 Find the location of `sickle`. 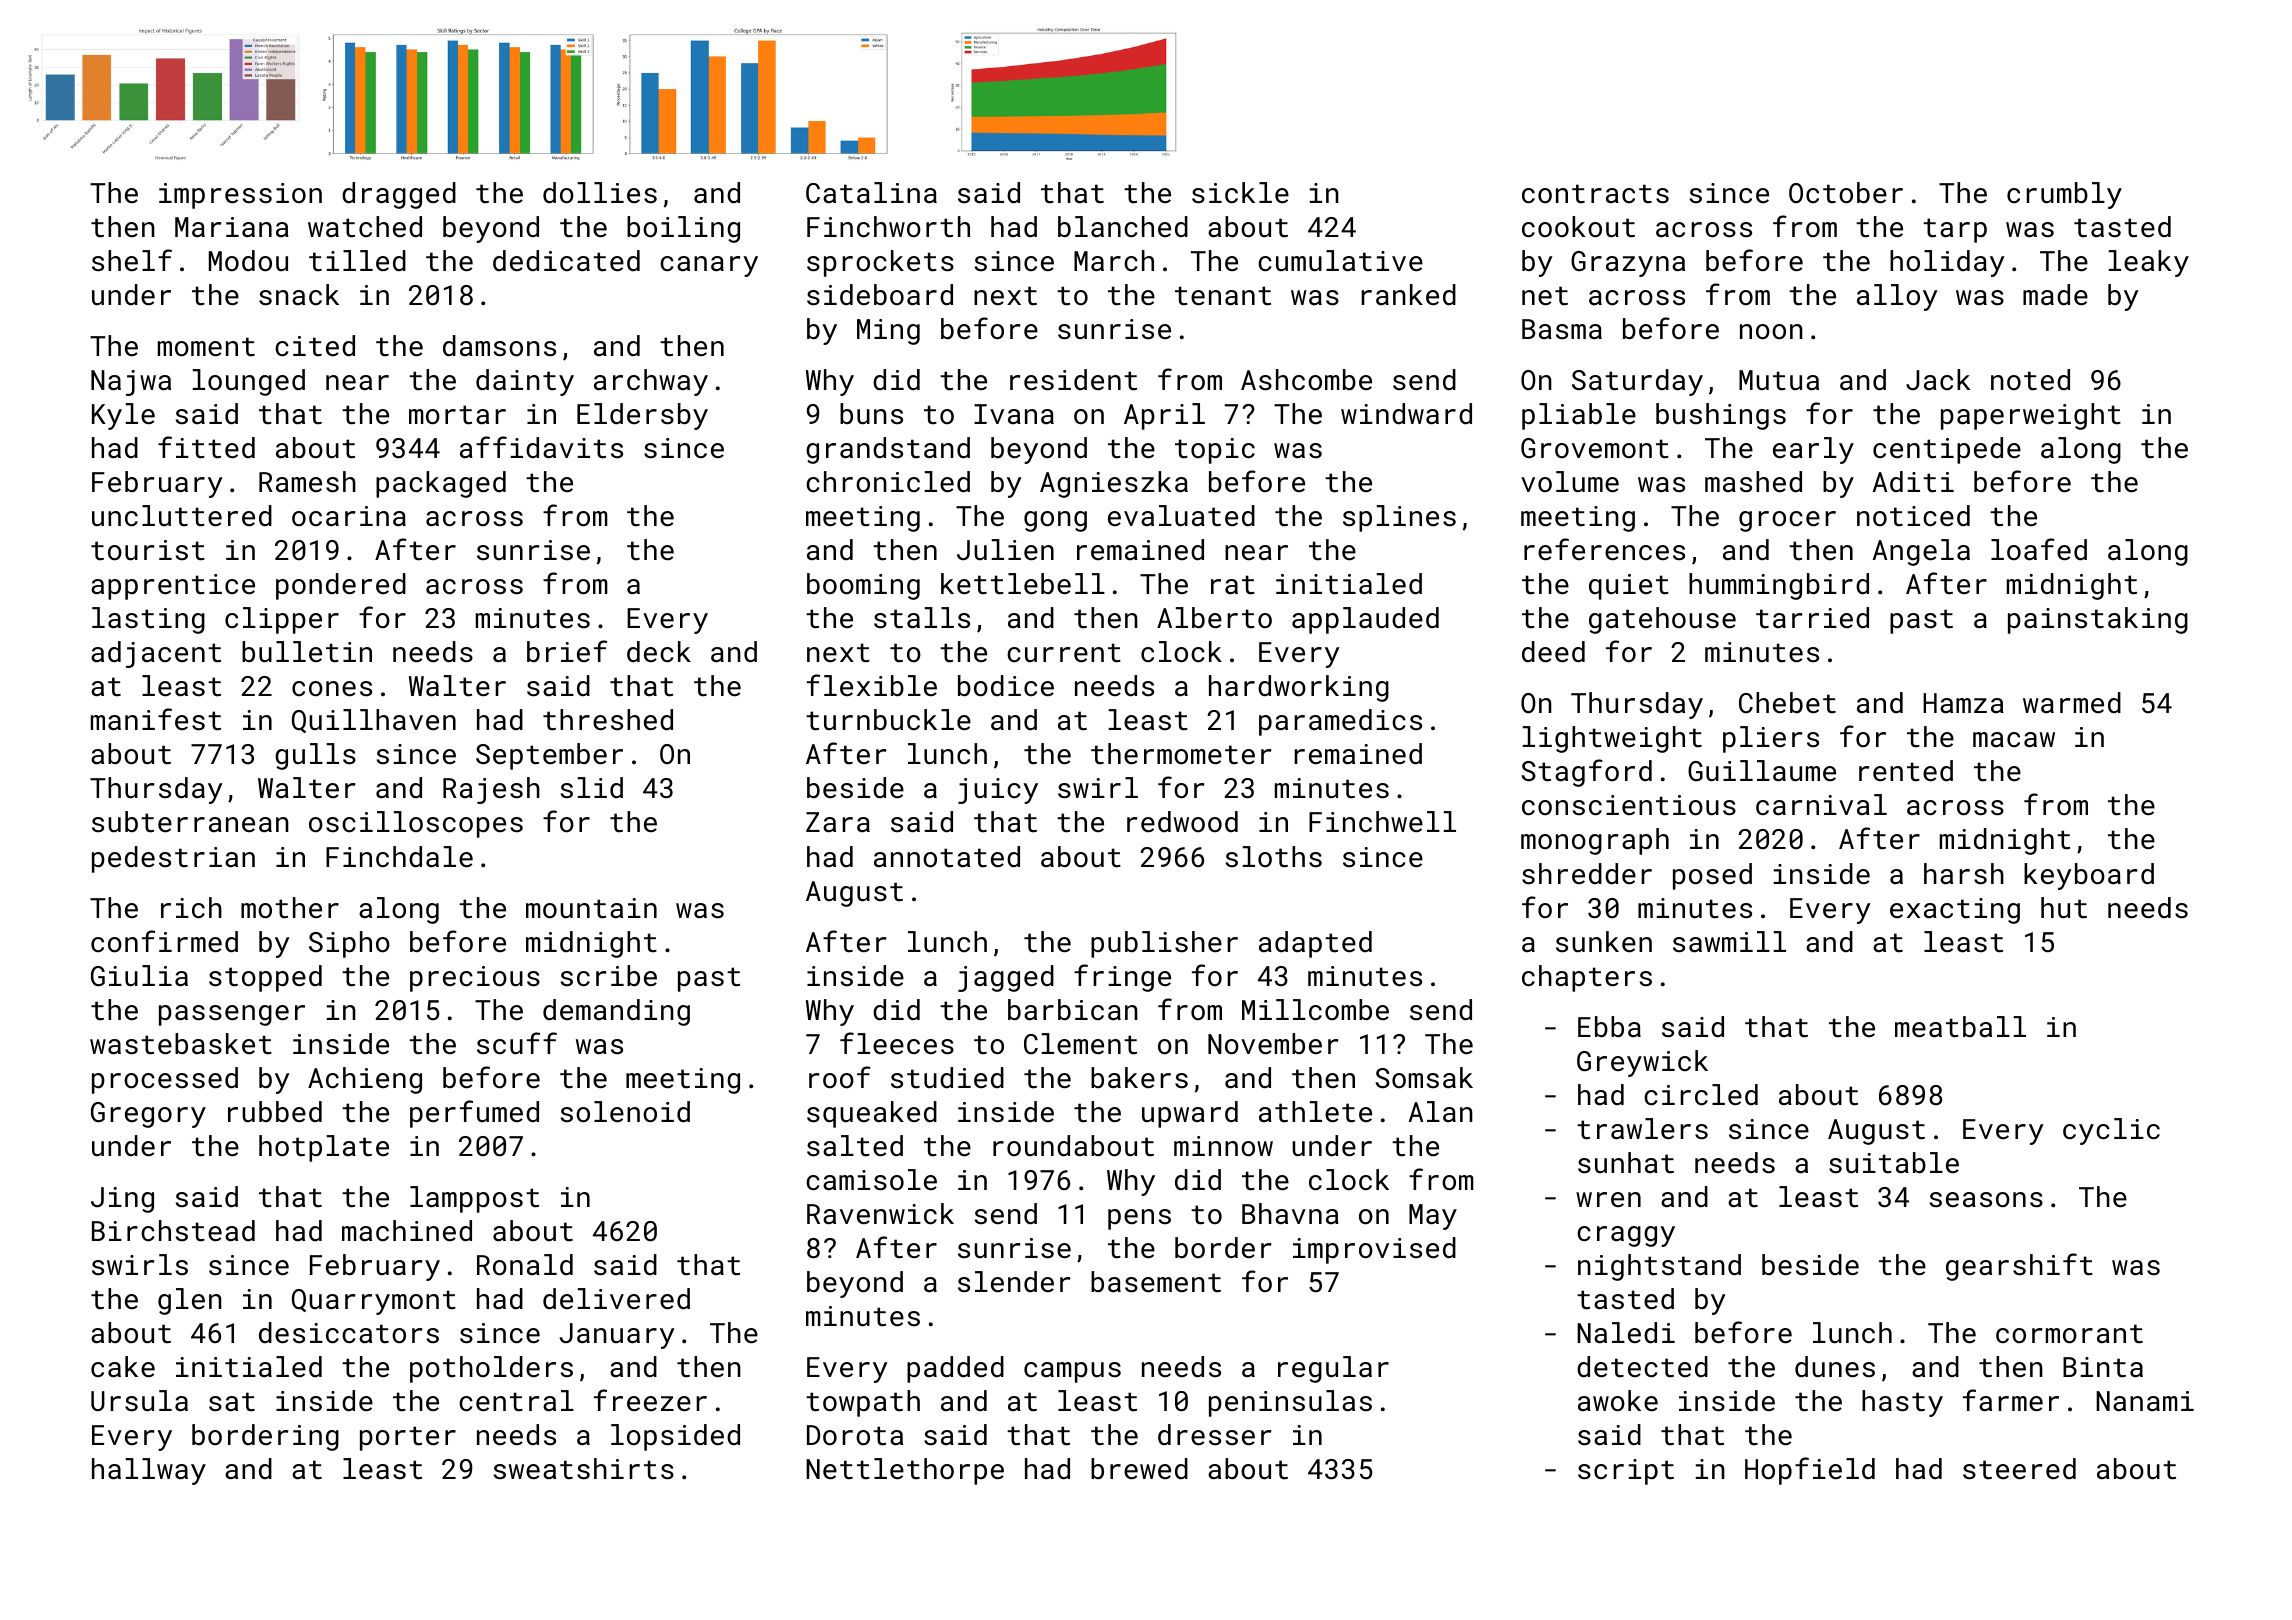

sickle is located at coordinates (1240, 193).
